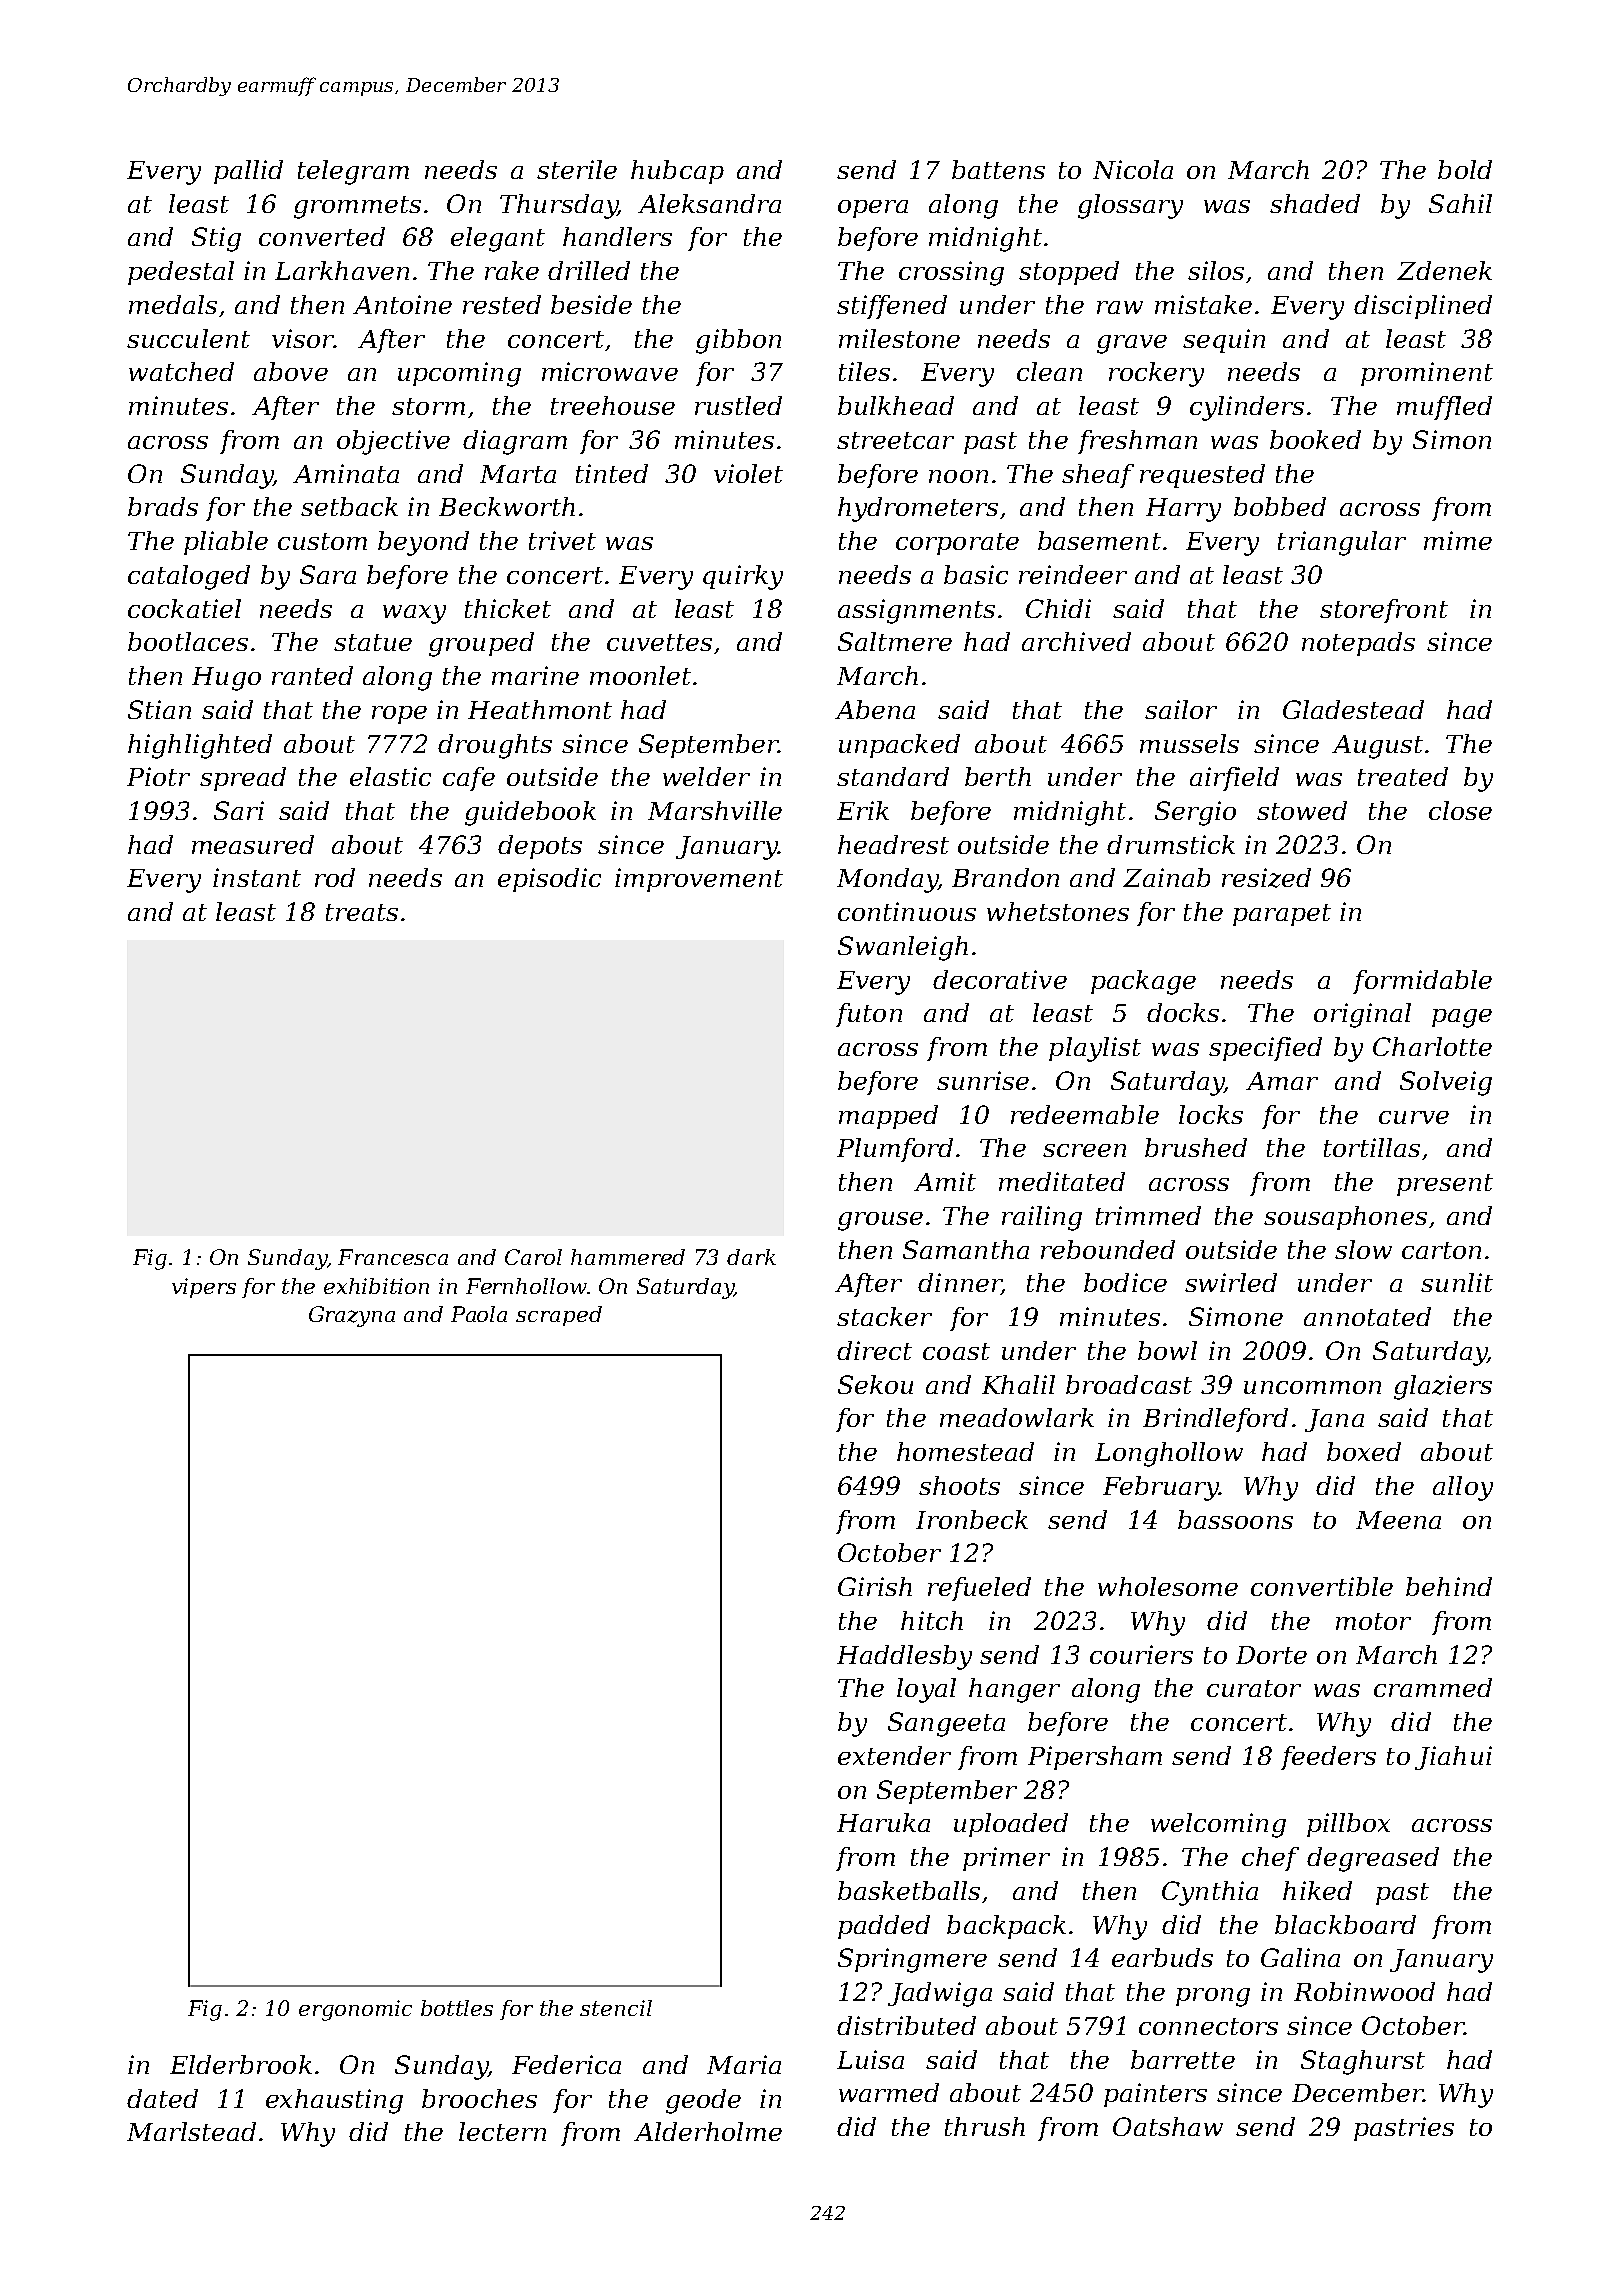  I want to click on spread, so click(243, 779).
